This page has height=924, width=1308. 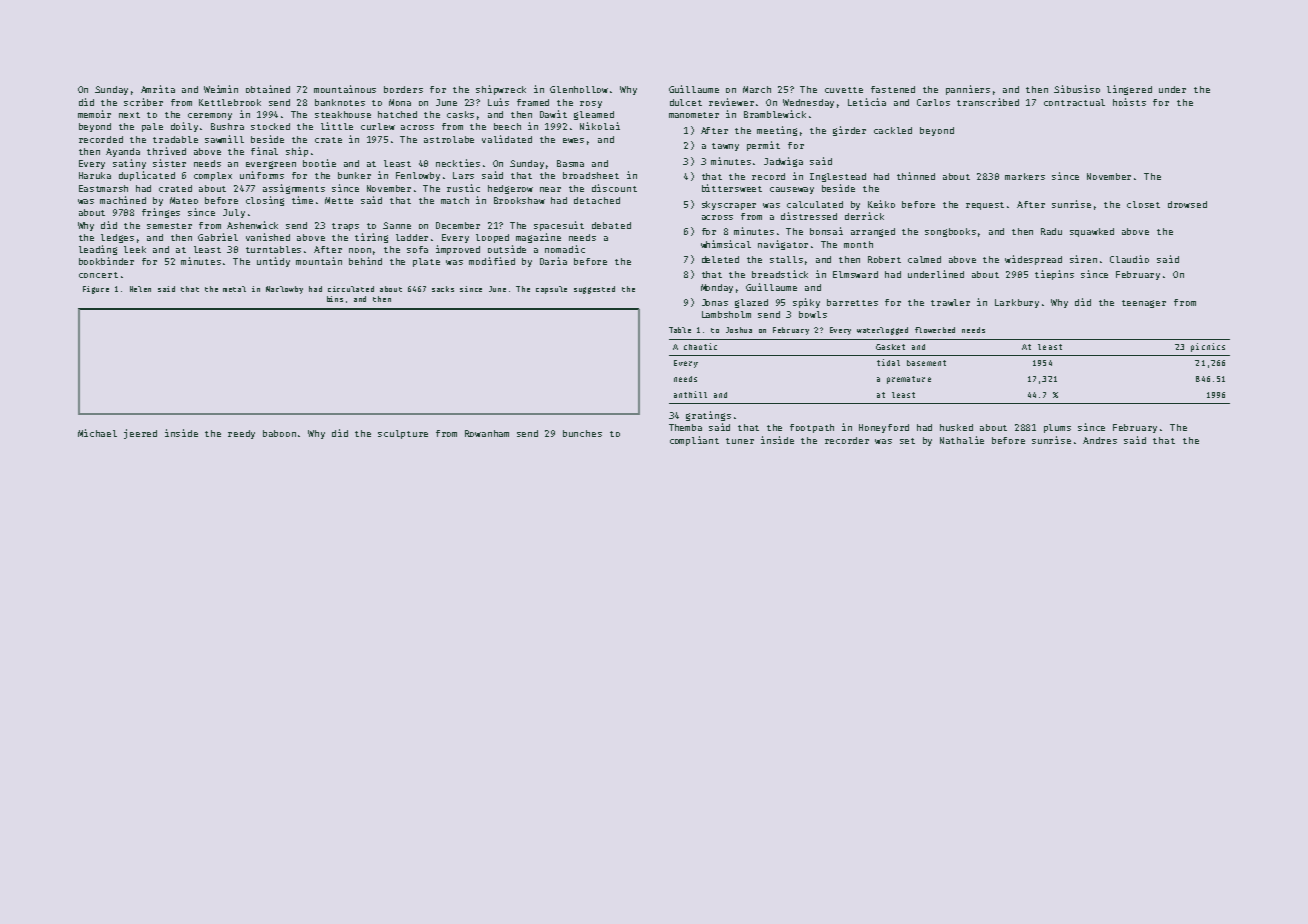 What do you see at coordinates (458, 163) in the page?
I see `neckties` at bounding box center [458, 163].
